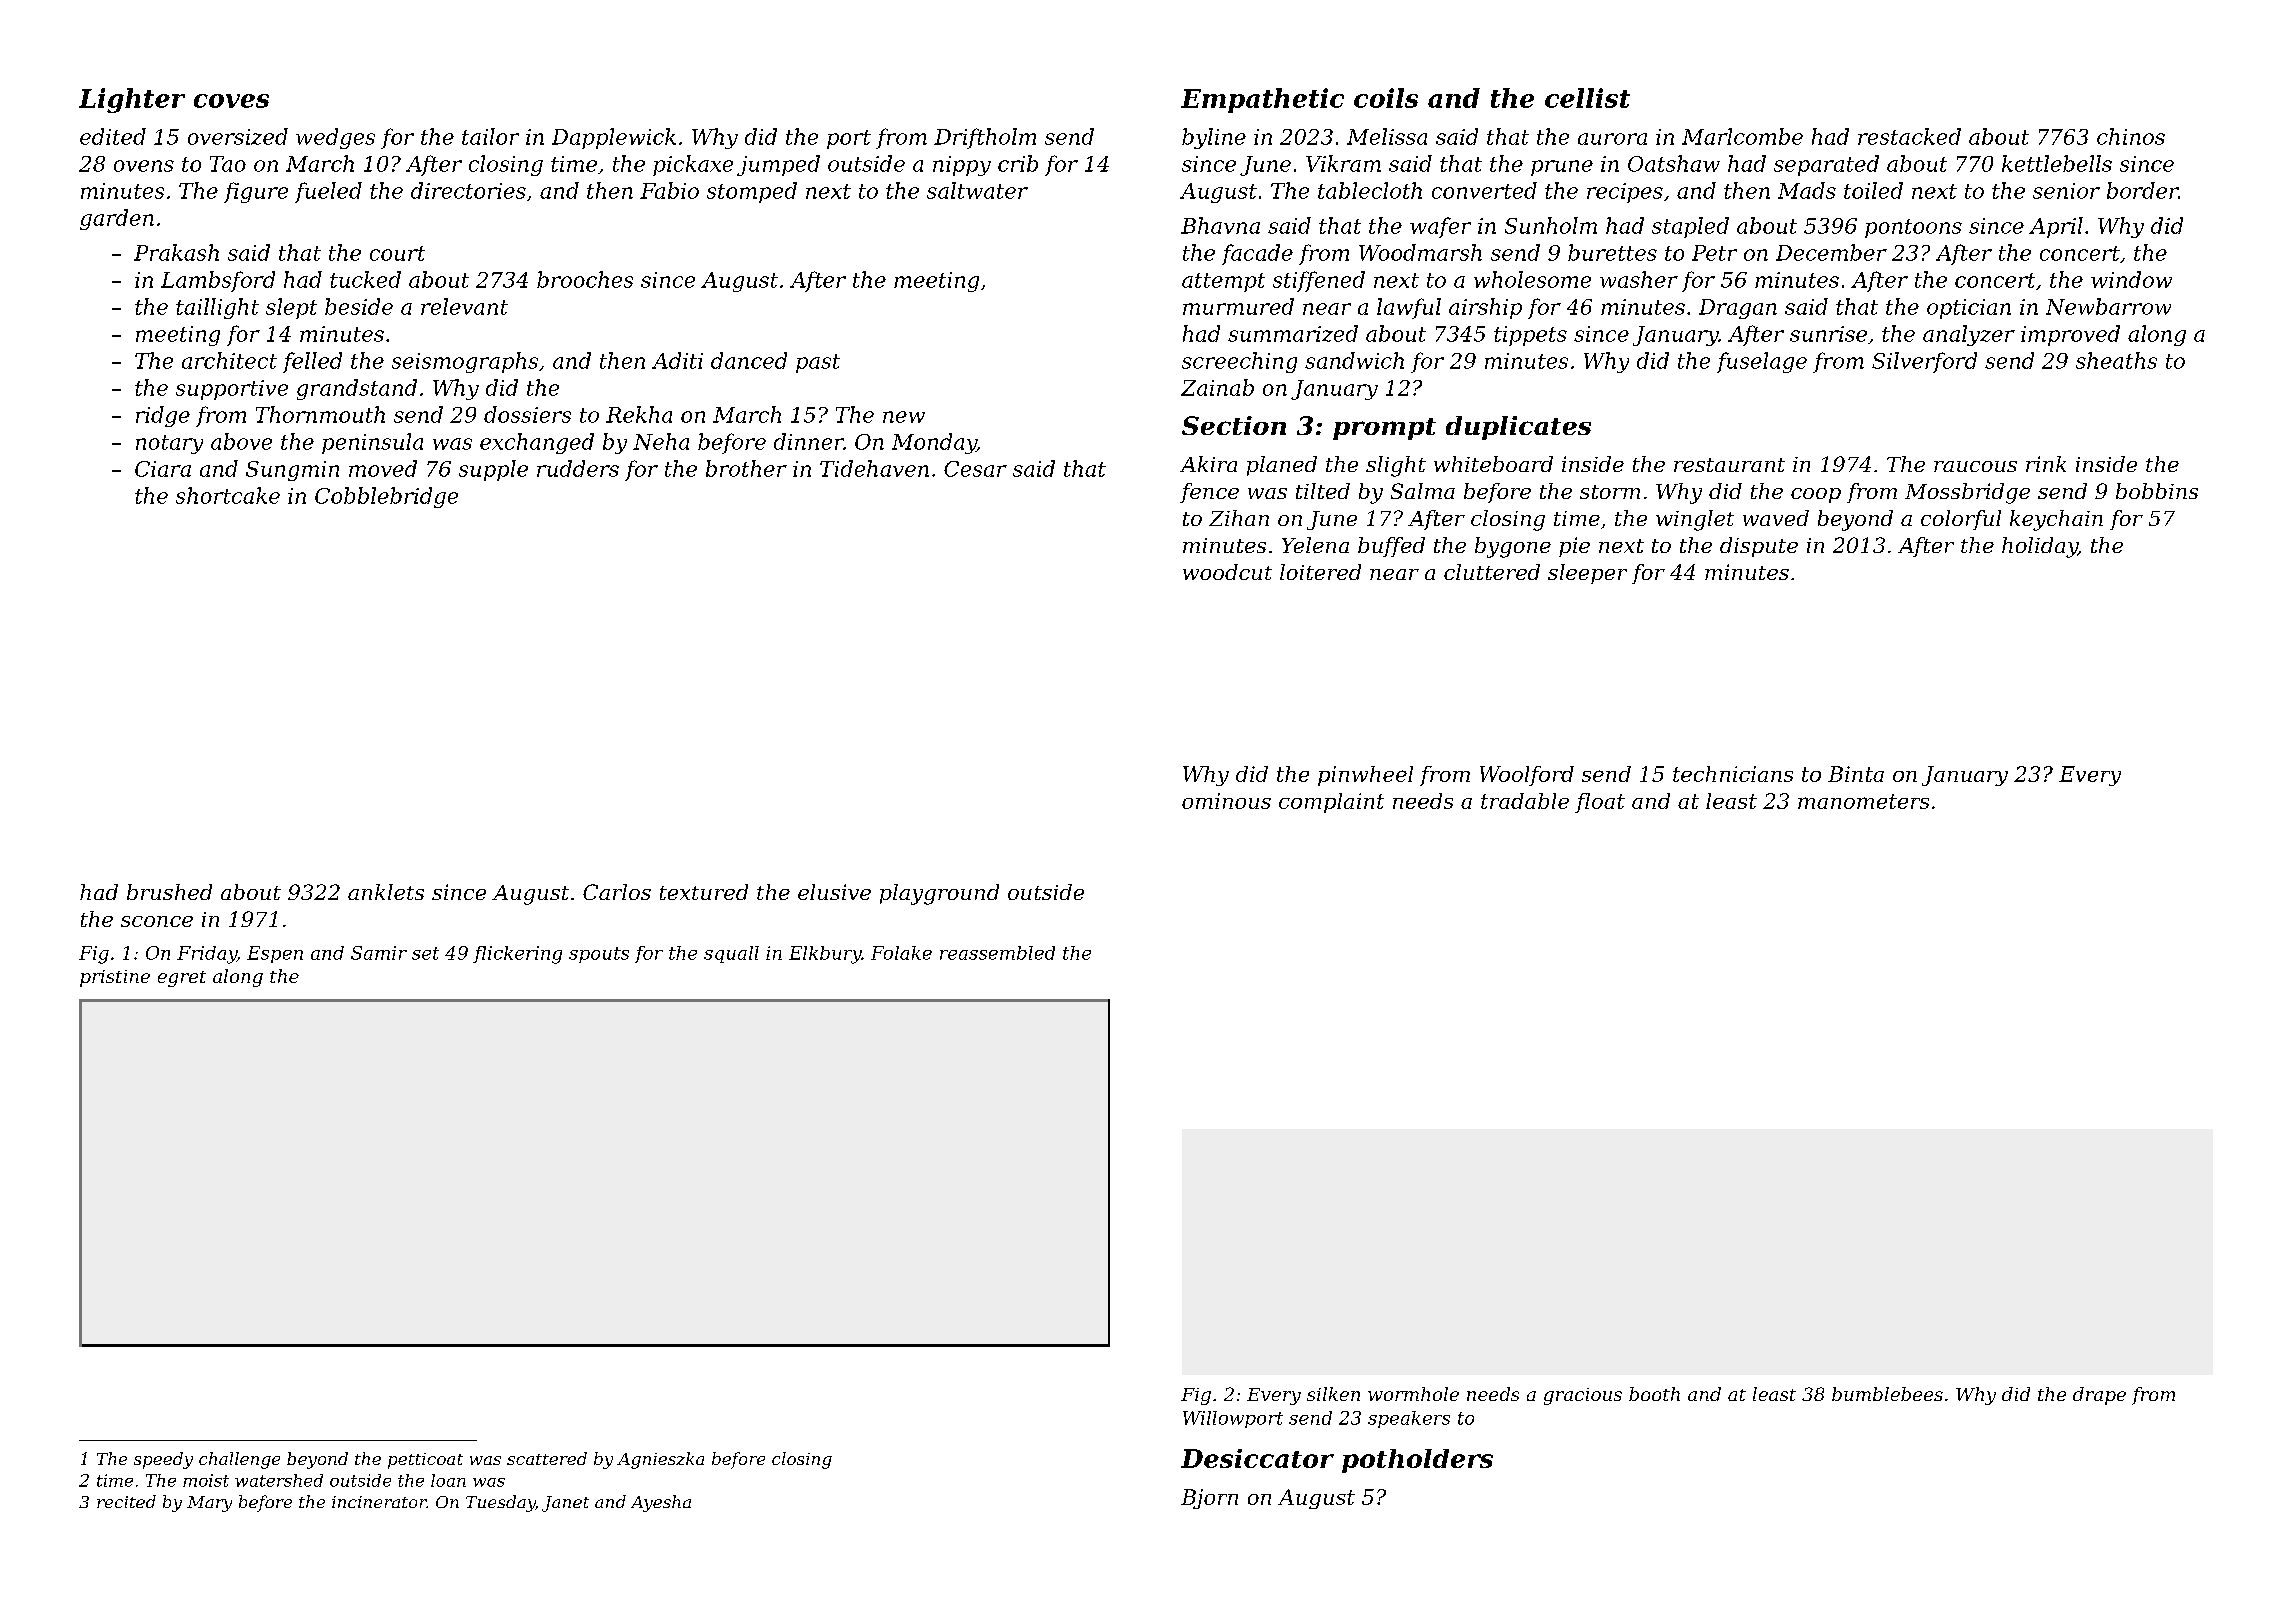 Image resolution: width=2292 pixels, height=1620 pixels. What do you see at coordinates (386, 892) in the document?
I see `anklets` at bounding box center [386, 892].
